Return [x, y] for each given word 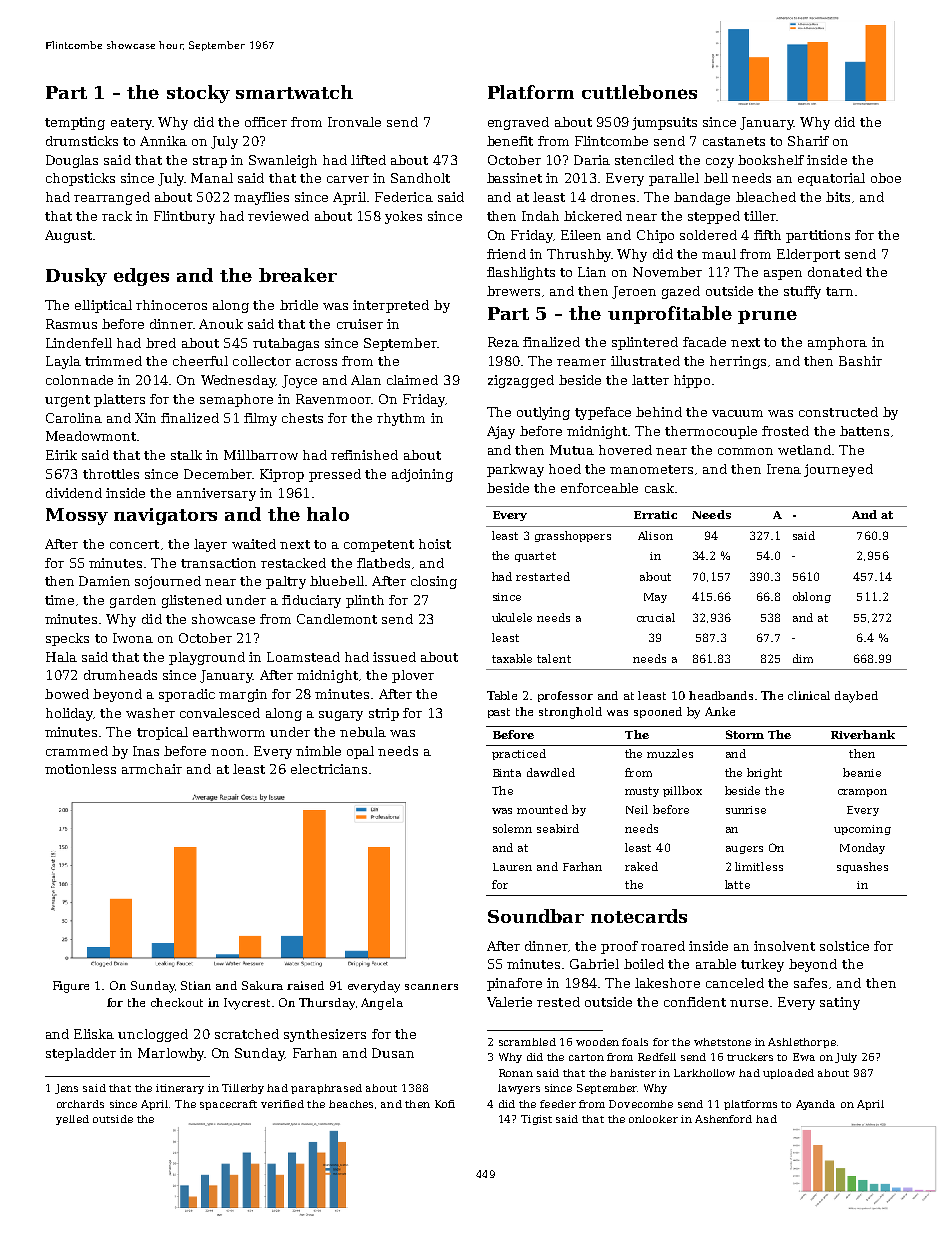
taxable [512, 658]
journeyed [838, 470]
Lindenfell [79, 343]
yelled [72, 1120]
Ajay [501, 432]
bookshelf [771, 160]
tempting [75, 123]
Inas [146, 751]
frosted [785, 431]
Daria [592, 160]
